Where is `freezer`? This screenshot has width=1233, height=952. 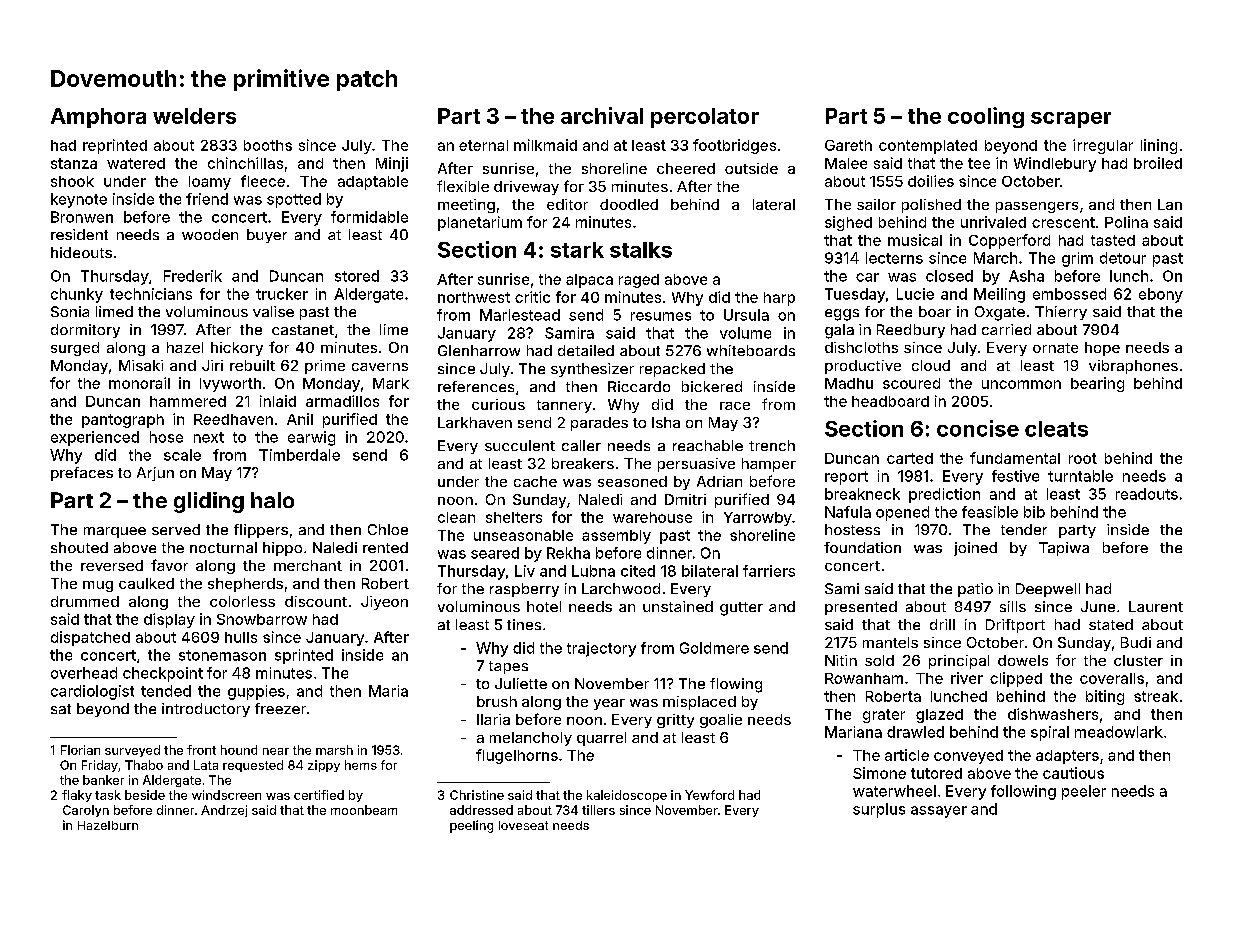
freezer is located at coordinates (280, 708).
